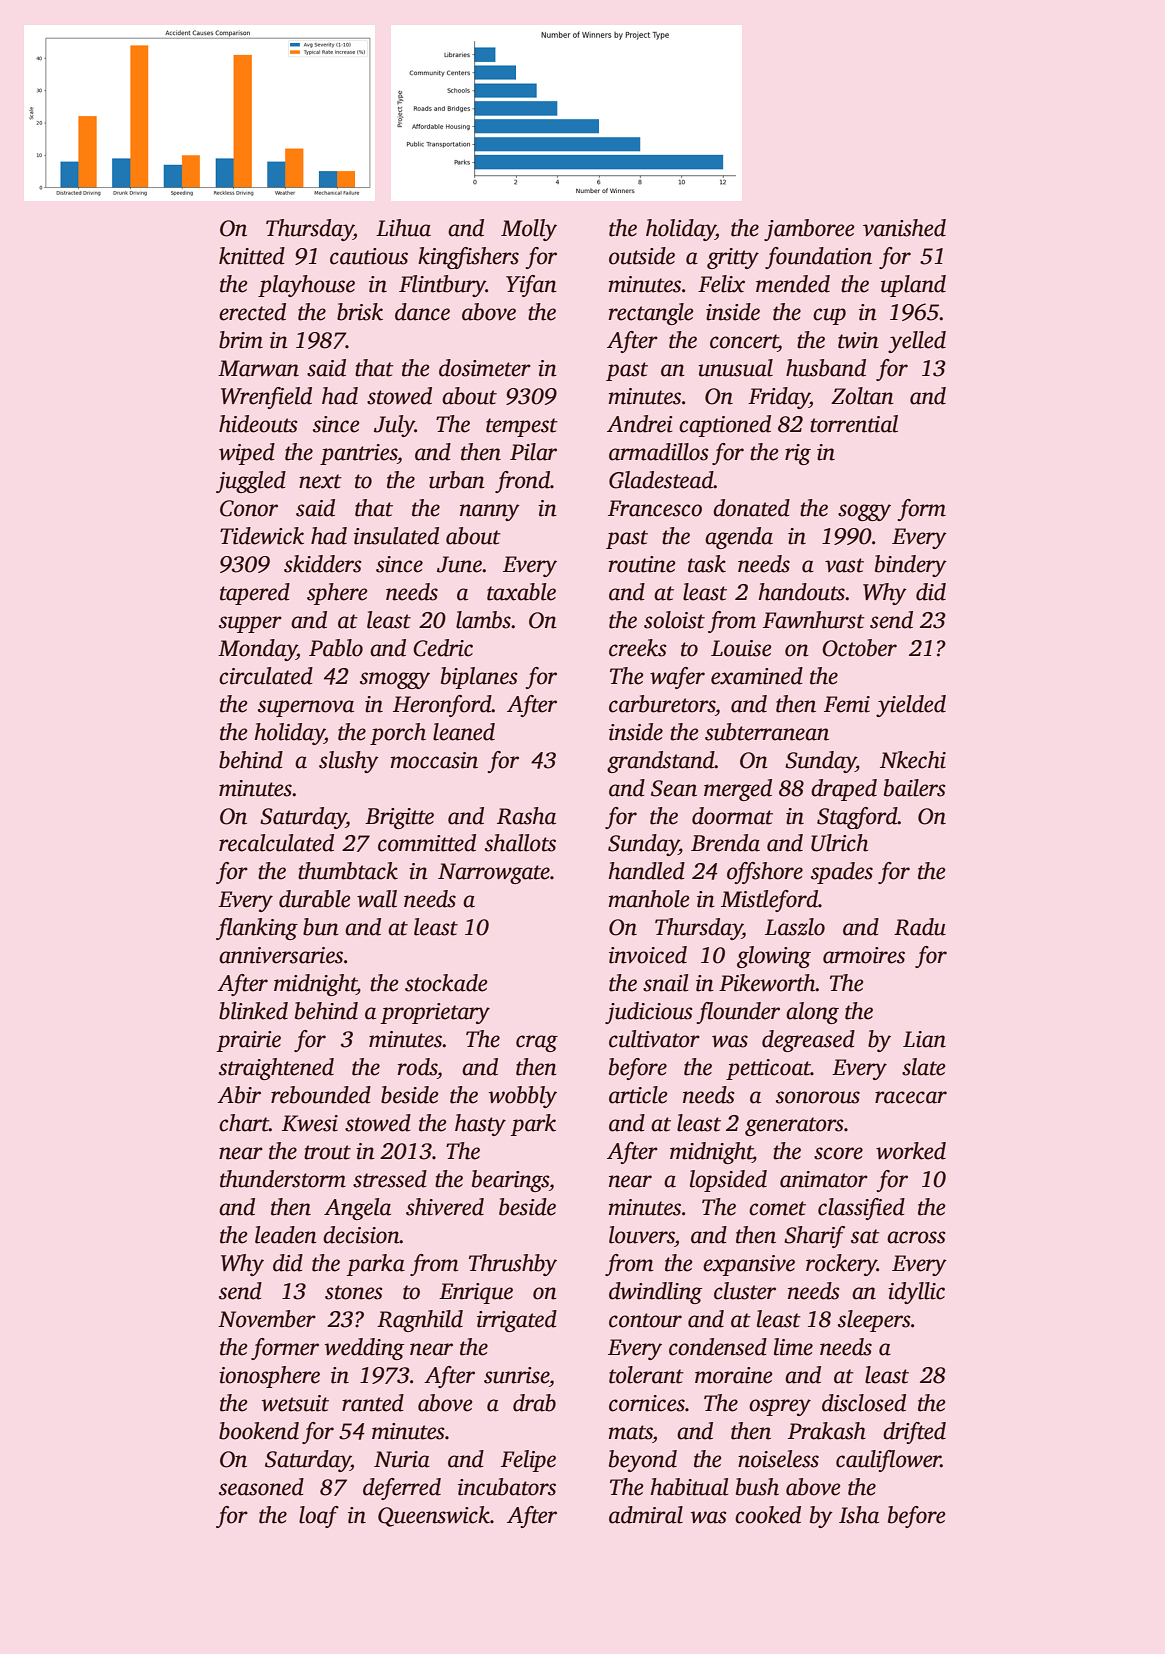 The height and width of the document is (1654, 1165). What do you see at coordinates (510, 1181) in the document?
I see `bearings` at bounding box center [510, 1181].
